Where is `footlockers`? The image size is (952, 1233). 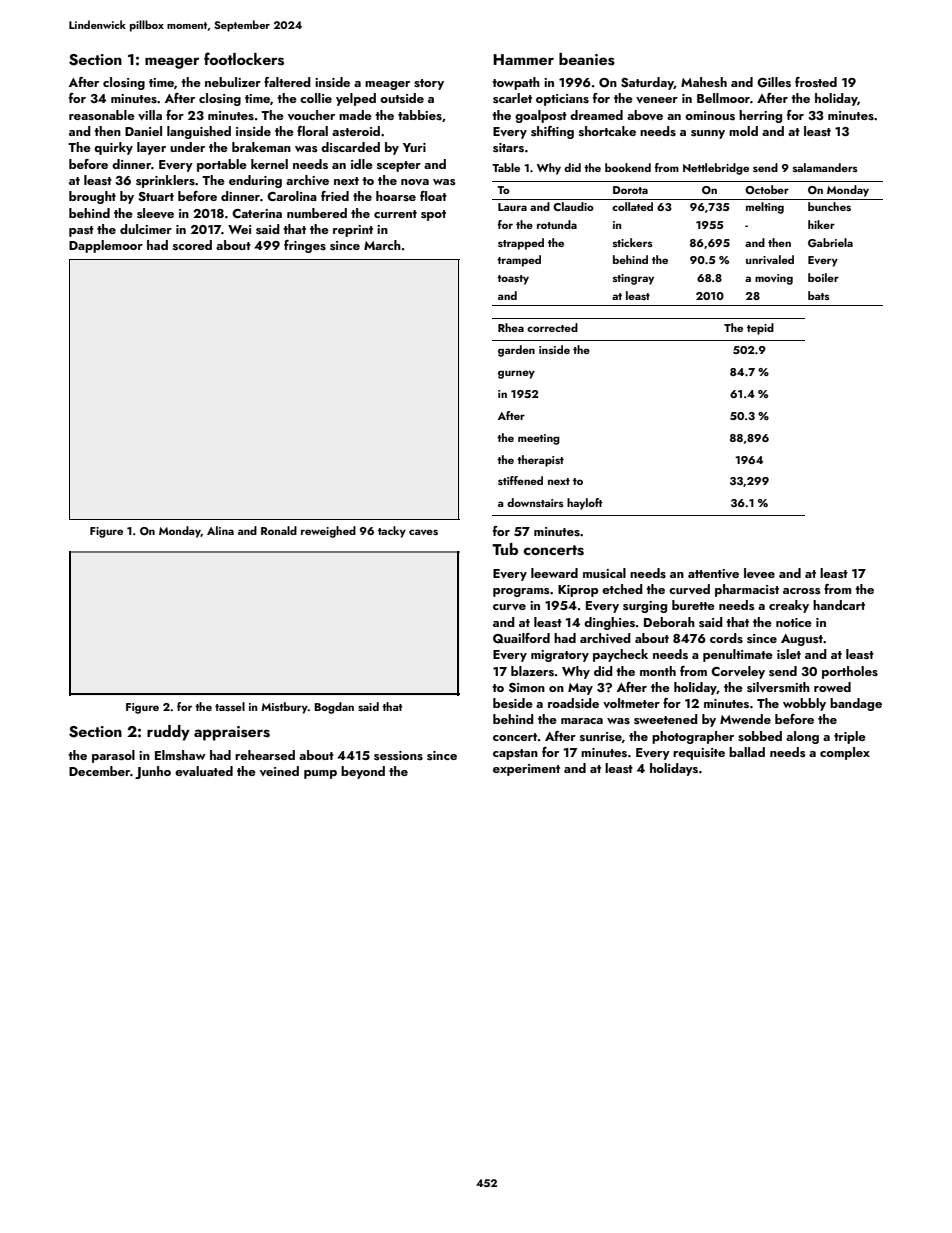
footlockers is located at coordinates (244, 59).
